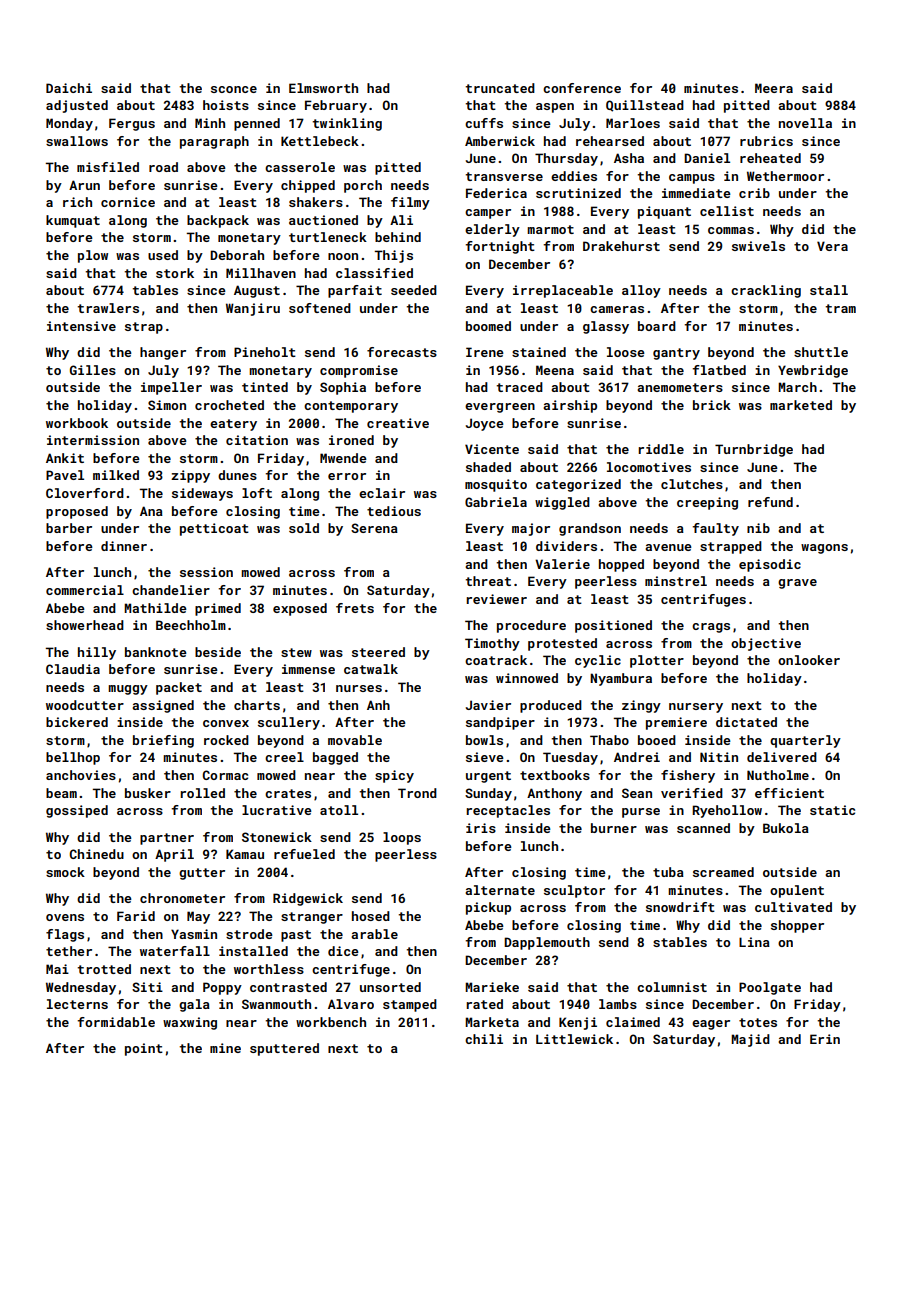 Image resolution: width=908 pixels, height=1316 pixels. I want to click on atoll, so click(339, 810).
